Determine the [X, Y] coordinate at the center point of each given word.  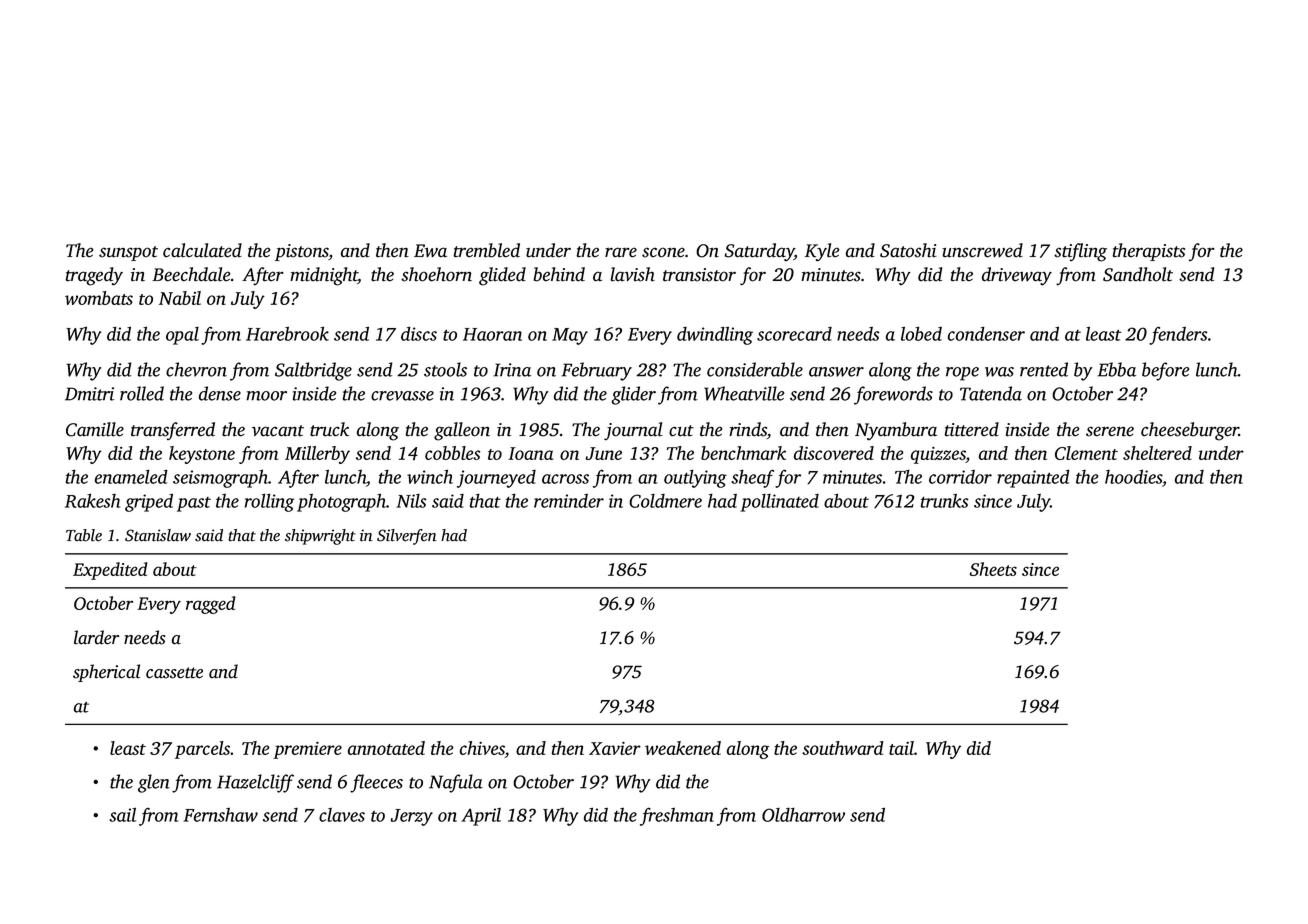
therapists [1149, 252]
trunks [944, 500]
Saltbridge [313, 371]
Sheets [993, 569]
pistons [302, 252]
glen [154, 783]
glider [634, 395]
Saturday [759, 252]
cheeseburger [1190, 431]
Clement [1086, 453]
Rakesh [93, 500]
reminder [569, 501]
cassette [174, 673]
